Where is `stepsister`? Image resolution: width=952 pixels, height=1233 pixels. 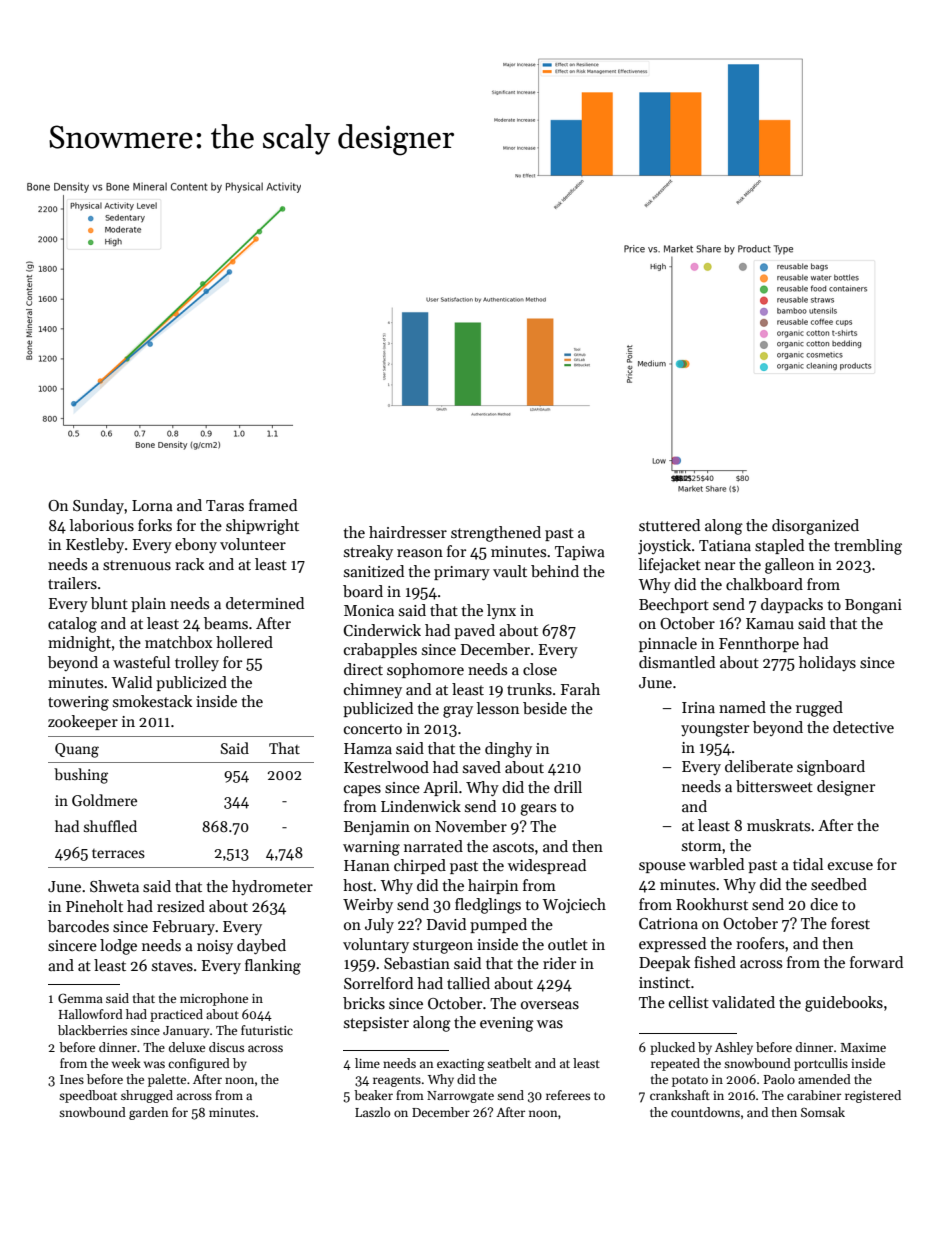
stepsister is located at coordinates (376, 1024).
